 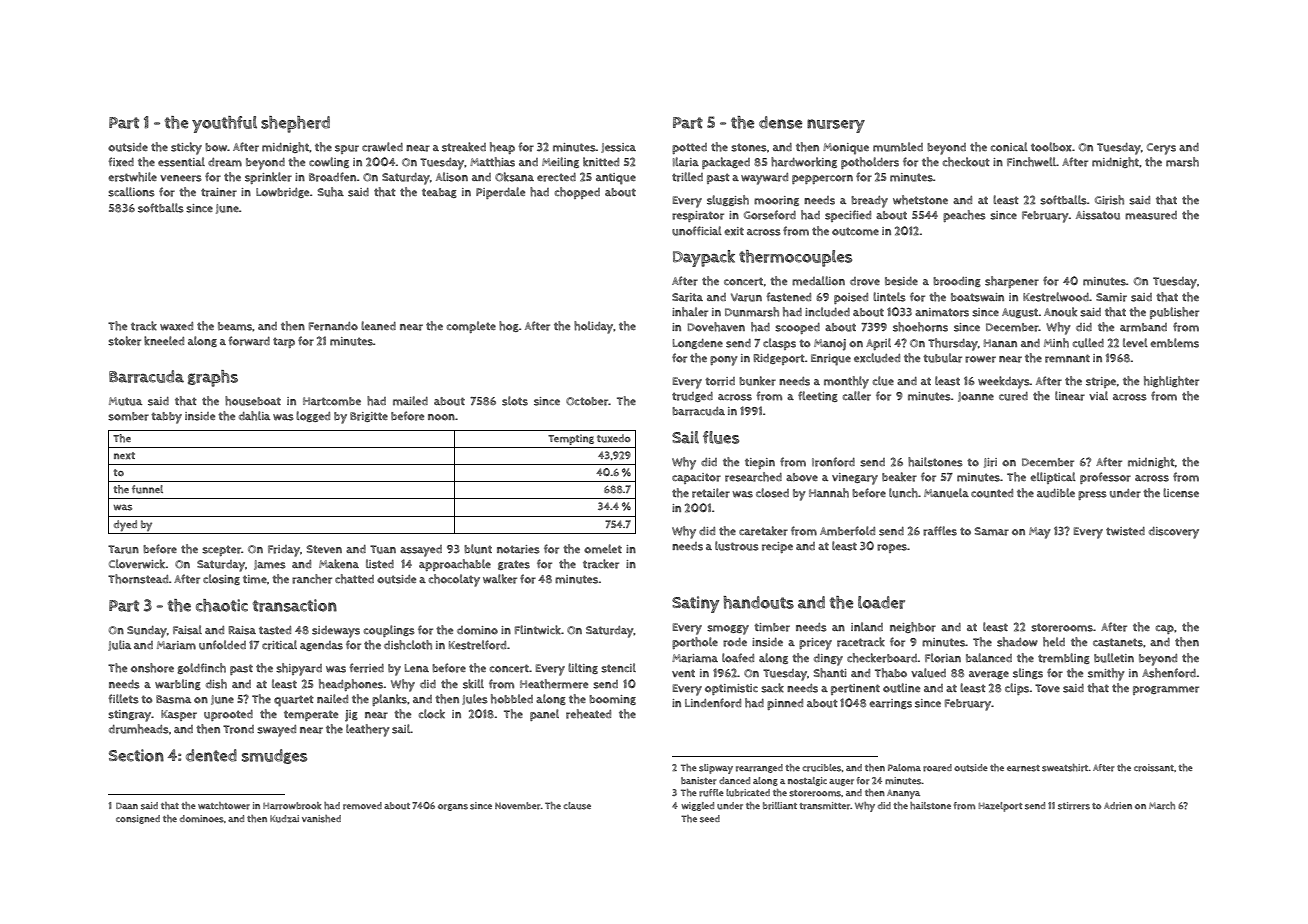 I want to click on castanets, so click(x=1118, y=642).
